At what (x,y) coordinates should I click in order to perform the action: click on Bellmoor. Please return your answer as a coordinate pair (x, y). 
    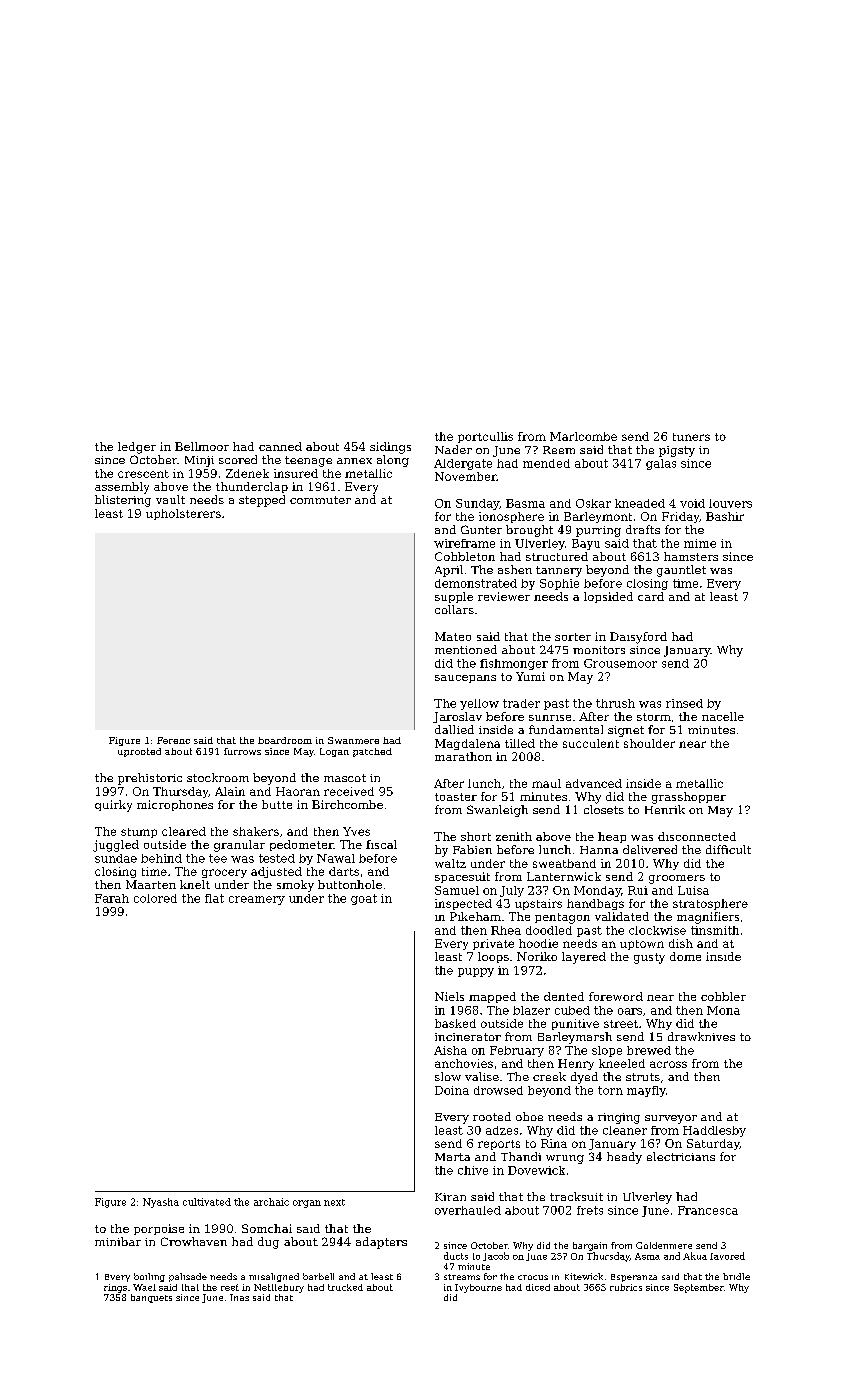
    Looking at the image, I should click on (202, 446).
